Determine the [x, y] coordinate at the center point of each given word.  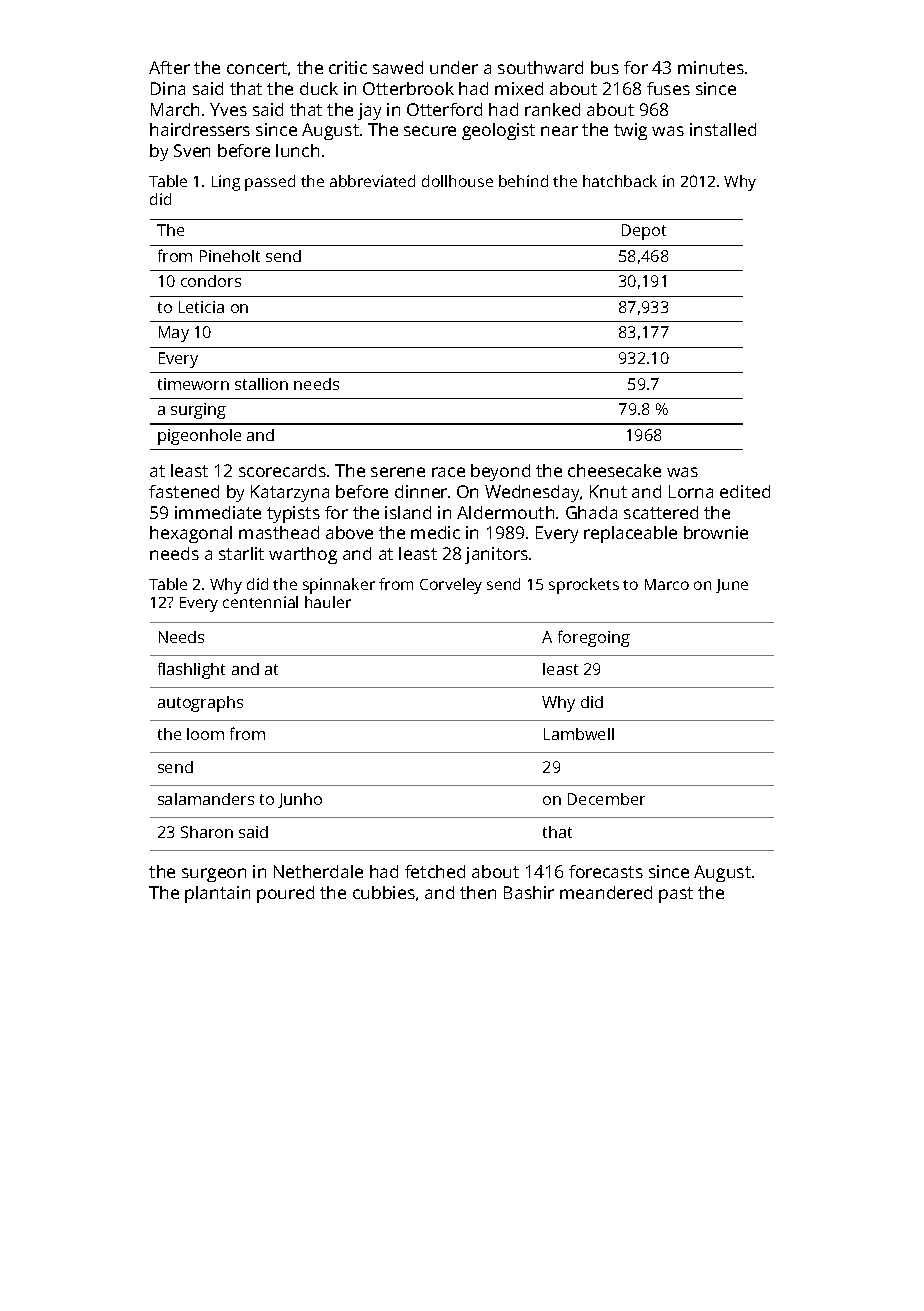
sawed [398, 67]
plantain [217, 894]
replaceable [630, 534]
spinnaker [339, 586]
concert [257, 68]
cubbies [384, 892]
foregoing [594, 638]
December [606, 799]
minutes [711, 67]
